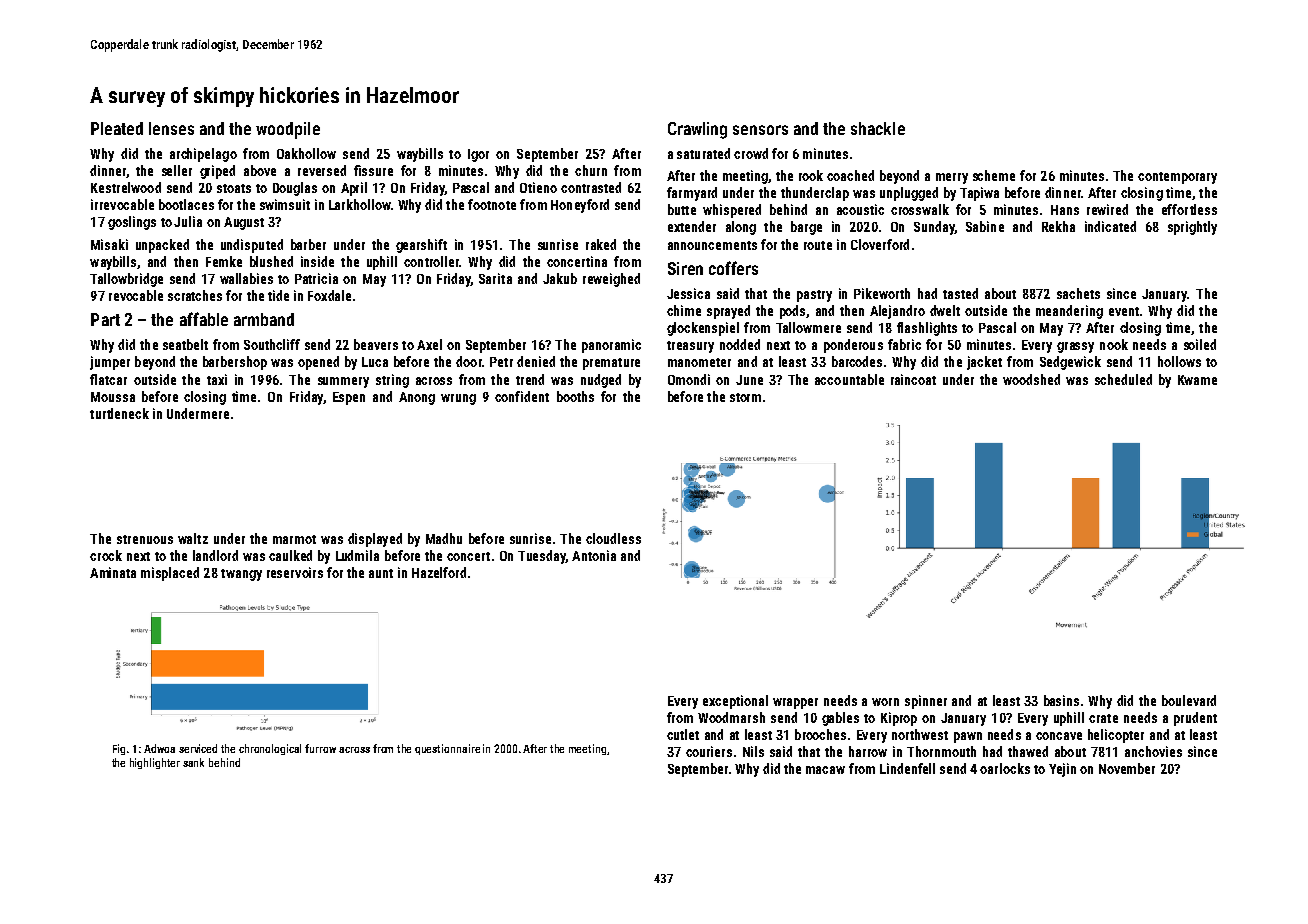  I want to click on Honeyford, so click(580, 206).
